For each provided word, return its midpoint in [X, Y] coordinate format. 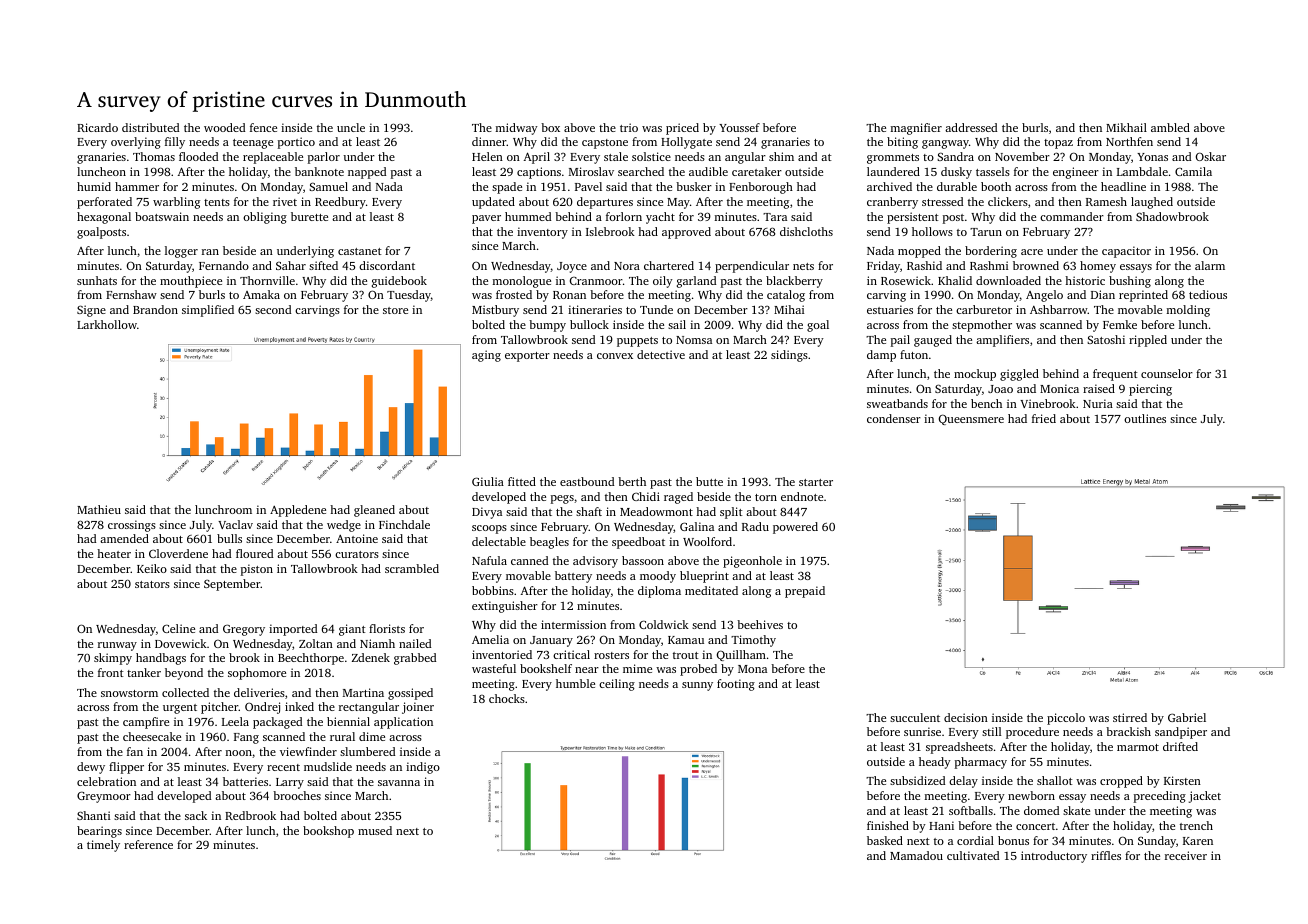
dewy [91, 768]
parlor [324, 158]
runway [117, 646]
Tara [775, 217]
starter [816, 482]
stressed [942, 201]
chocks [507, 698]
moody [658, 577]
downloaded [1008, 280]
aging [486, 356]
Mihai [789, 309]
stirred [1130, 717]
